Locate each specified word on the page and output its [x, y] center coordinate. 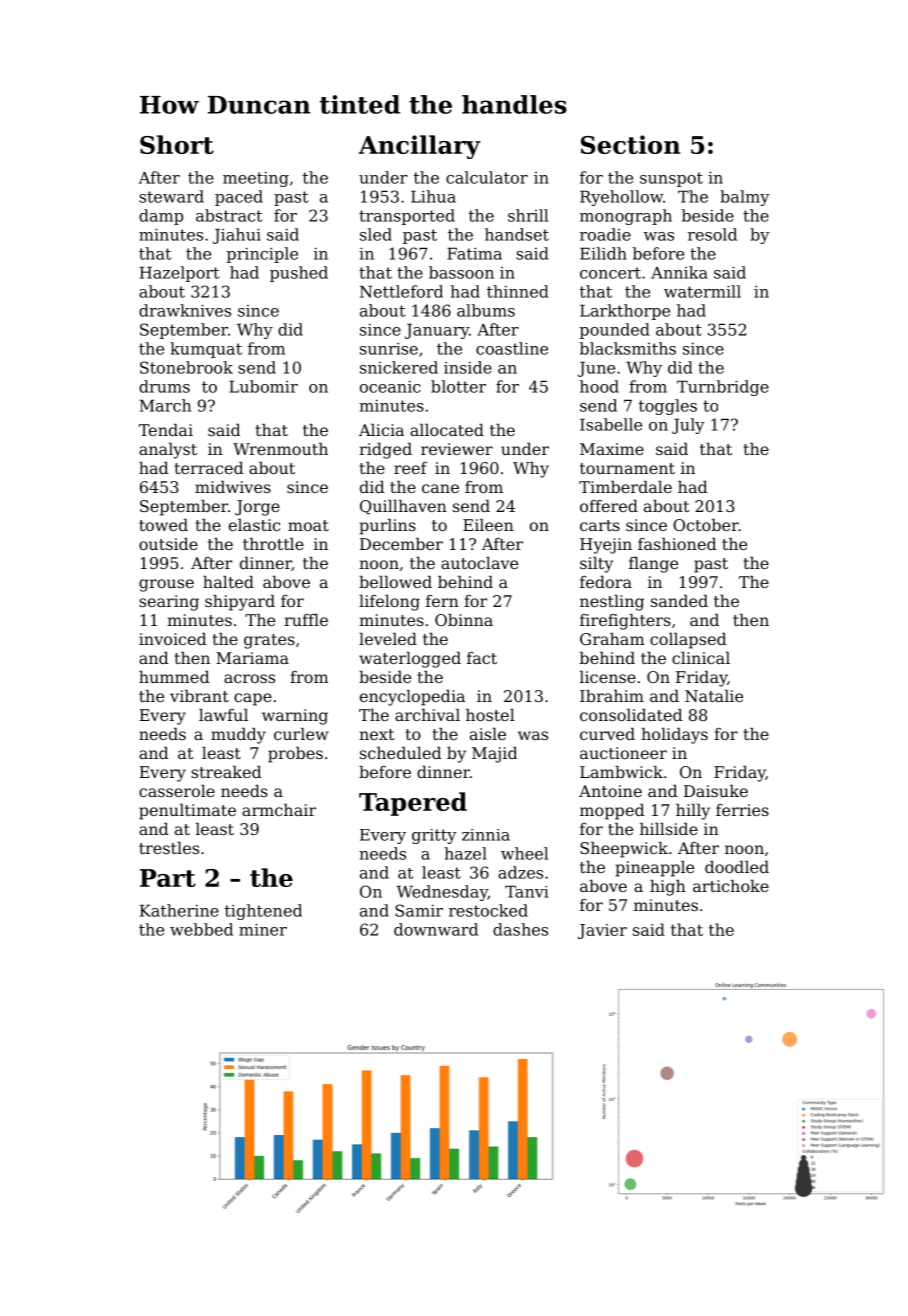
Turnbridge [723, 388]
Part [168, 878]
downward [436, 929]
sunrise [389, 349]
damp [161, 217]
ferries [742, 810]
